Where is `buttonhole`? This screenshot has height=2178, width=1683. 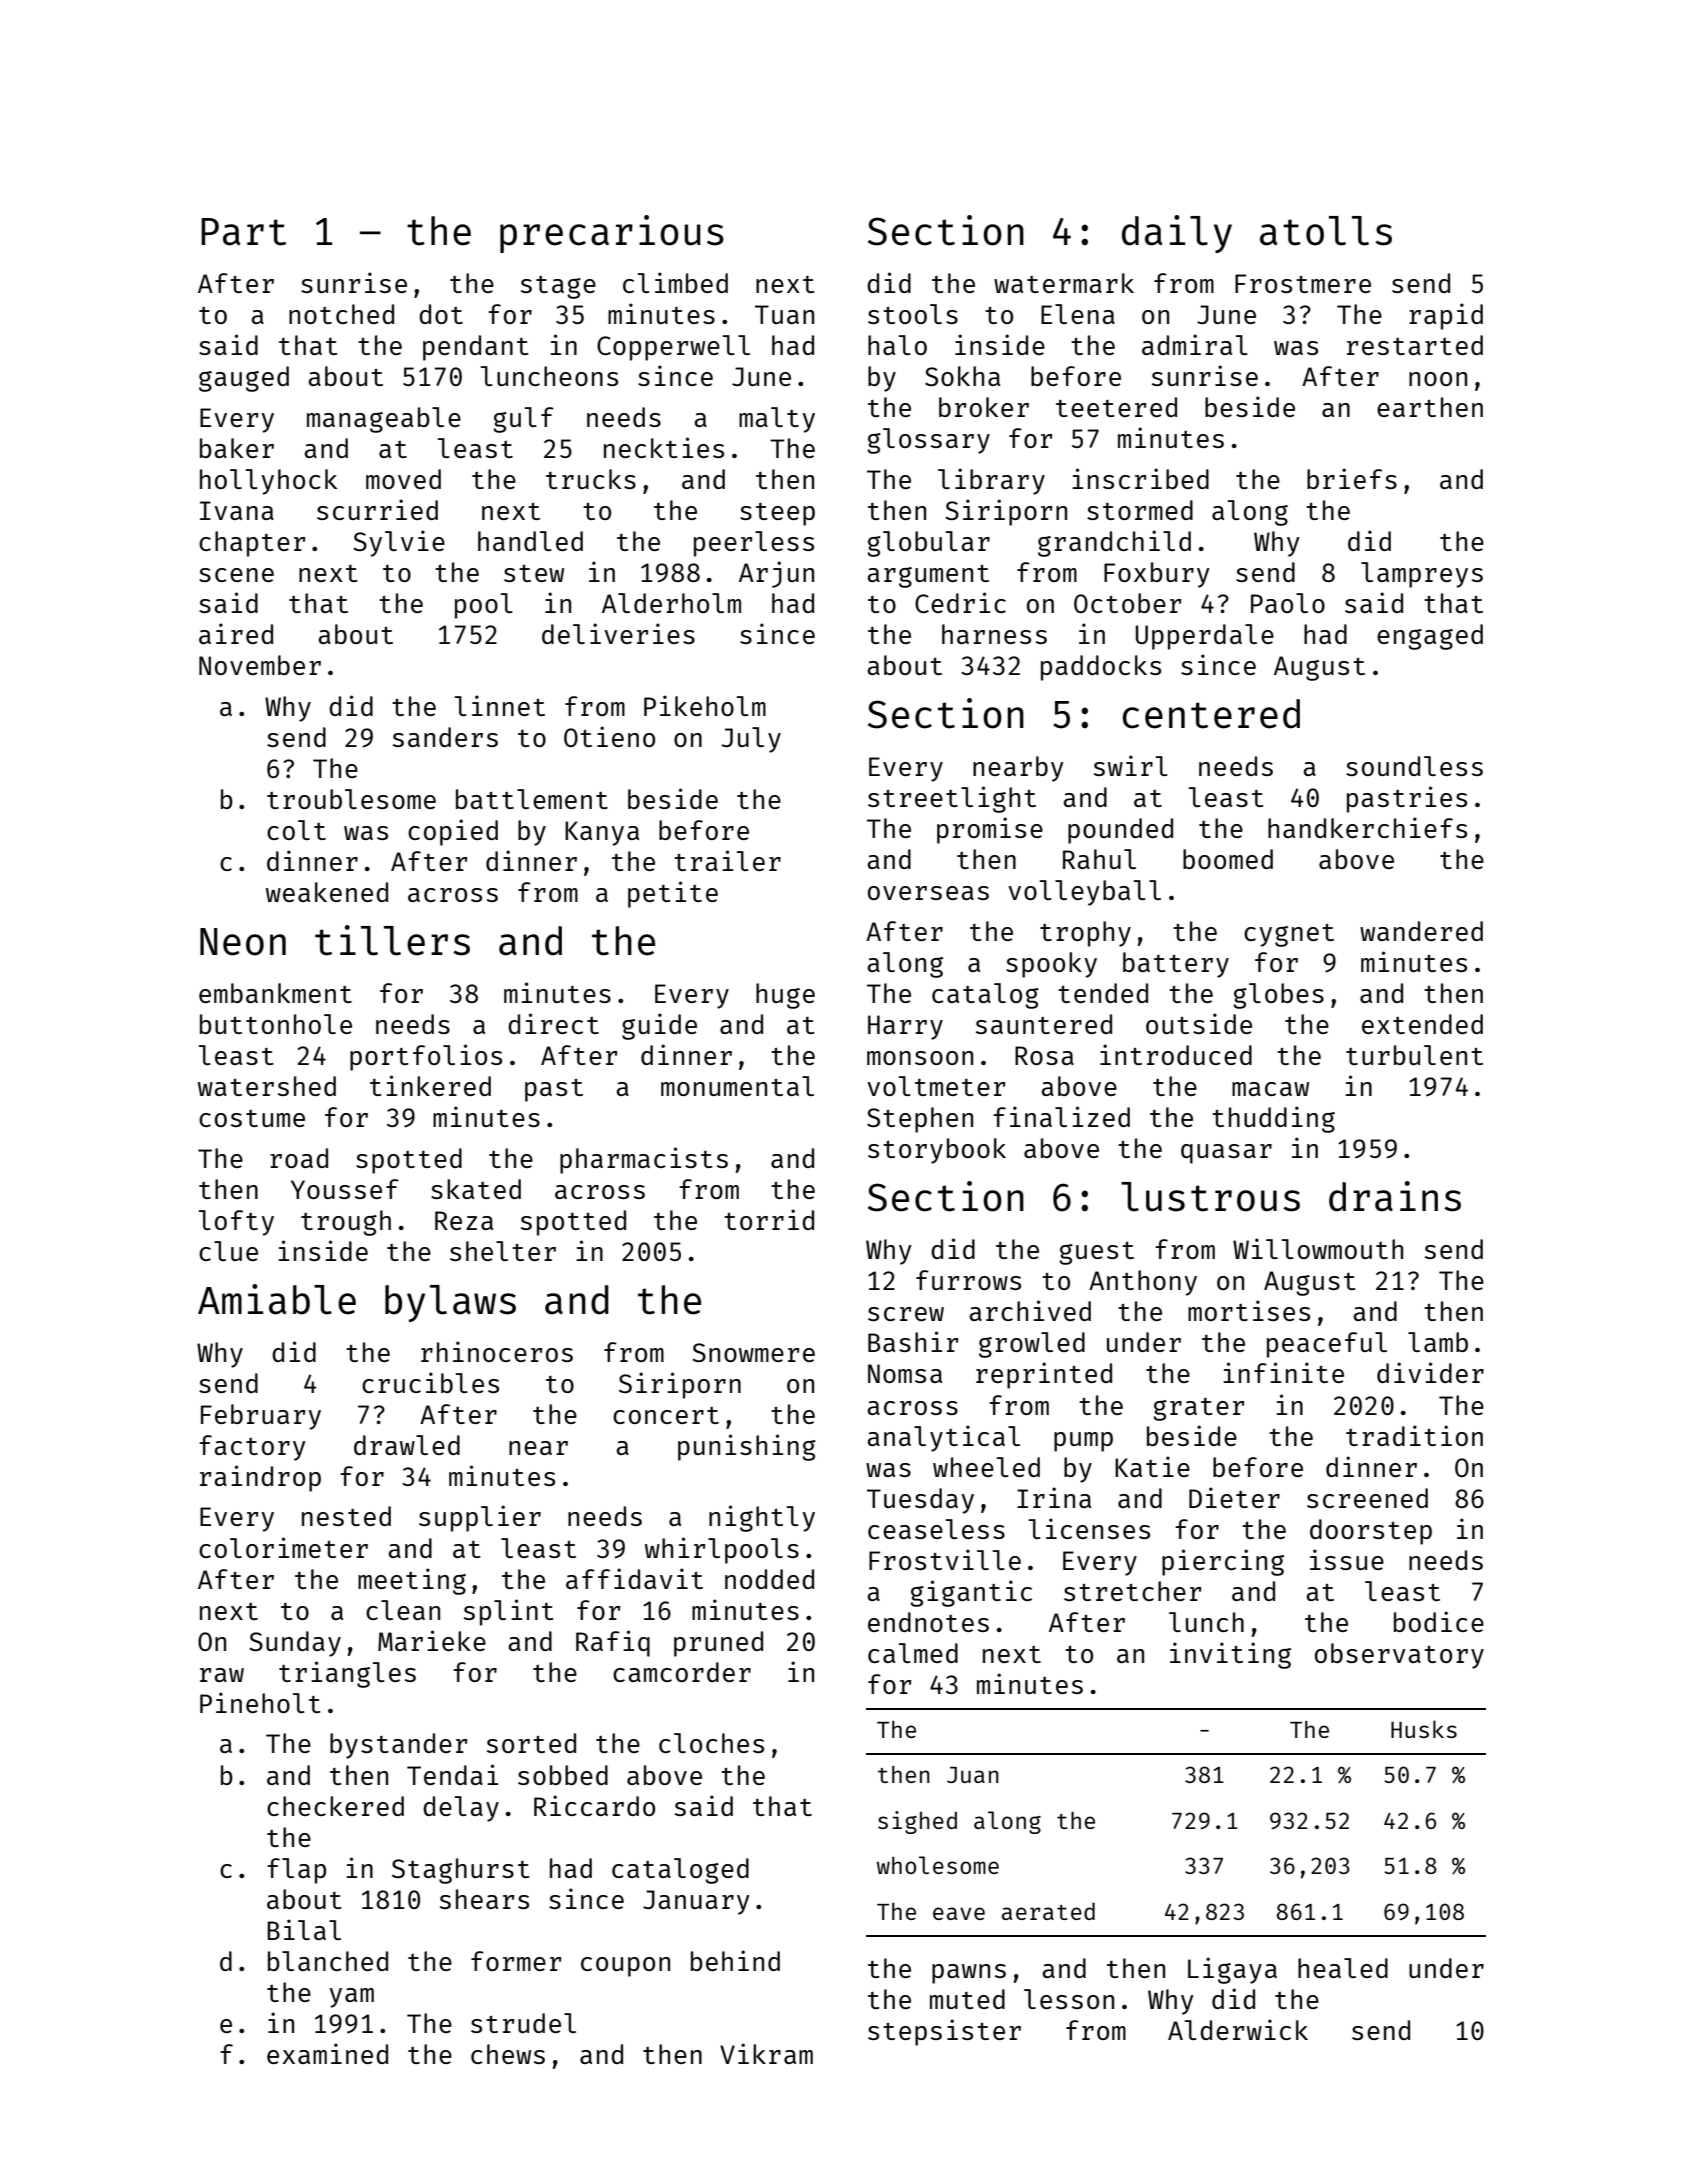
buttonhole is located at coordinates (276, 1024).
